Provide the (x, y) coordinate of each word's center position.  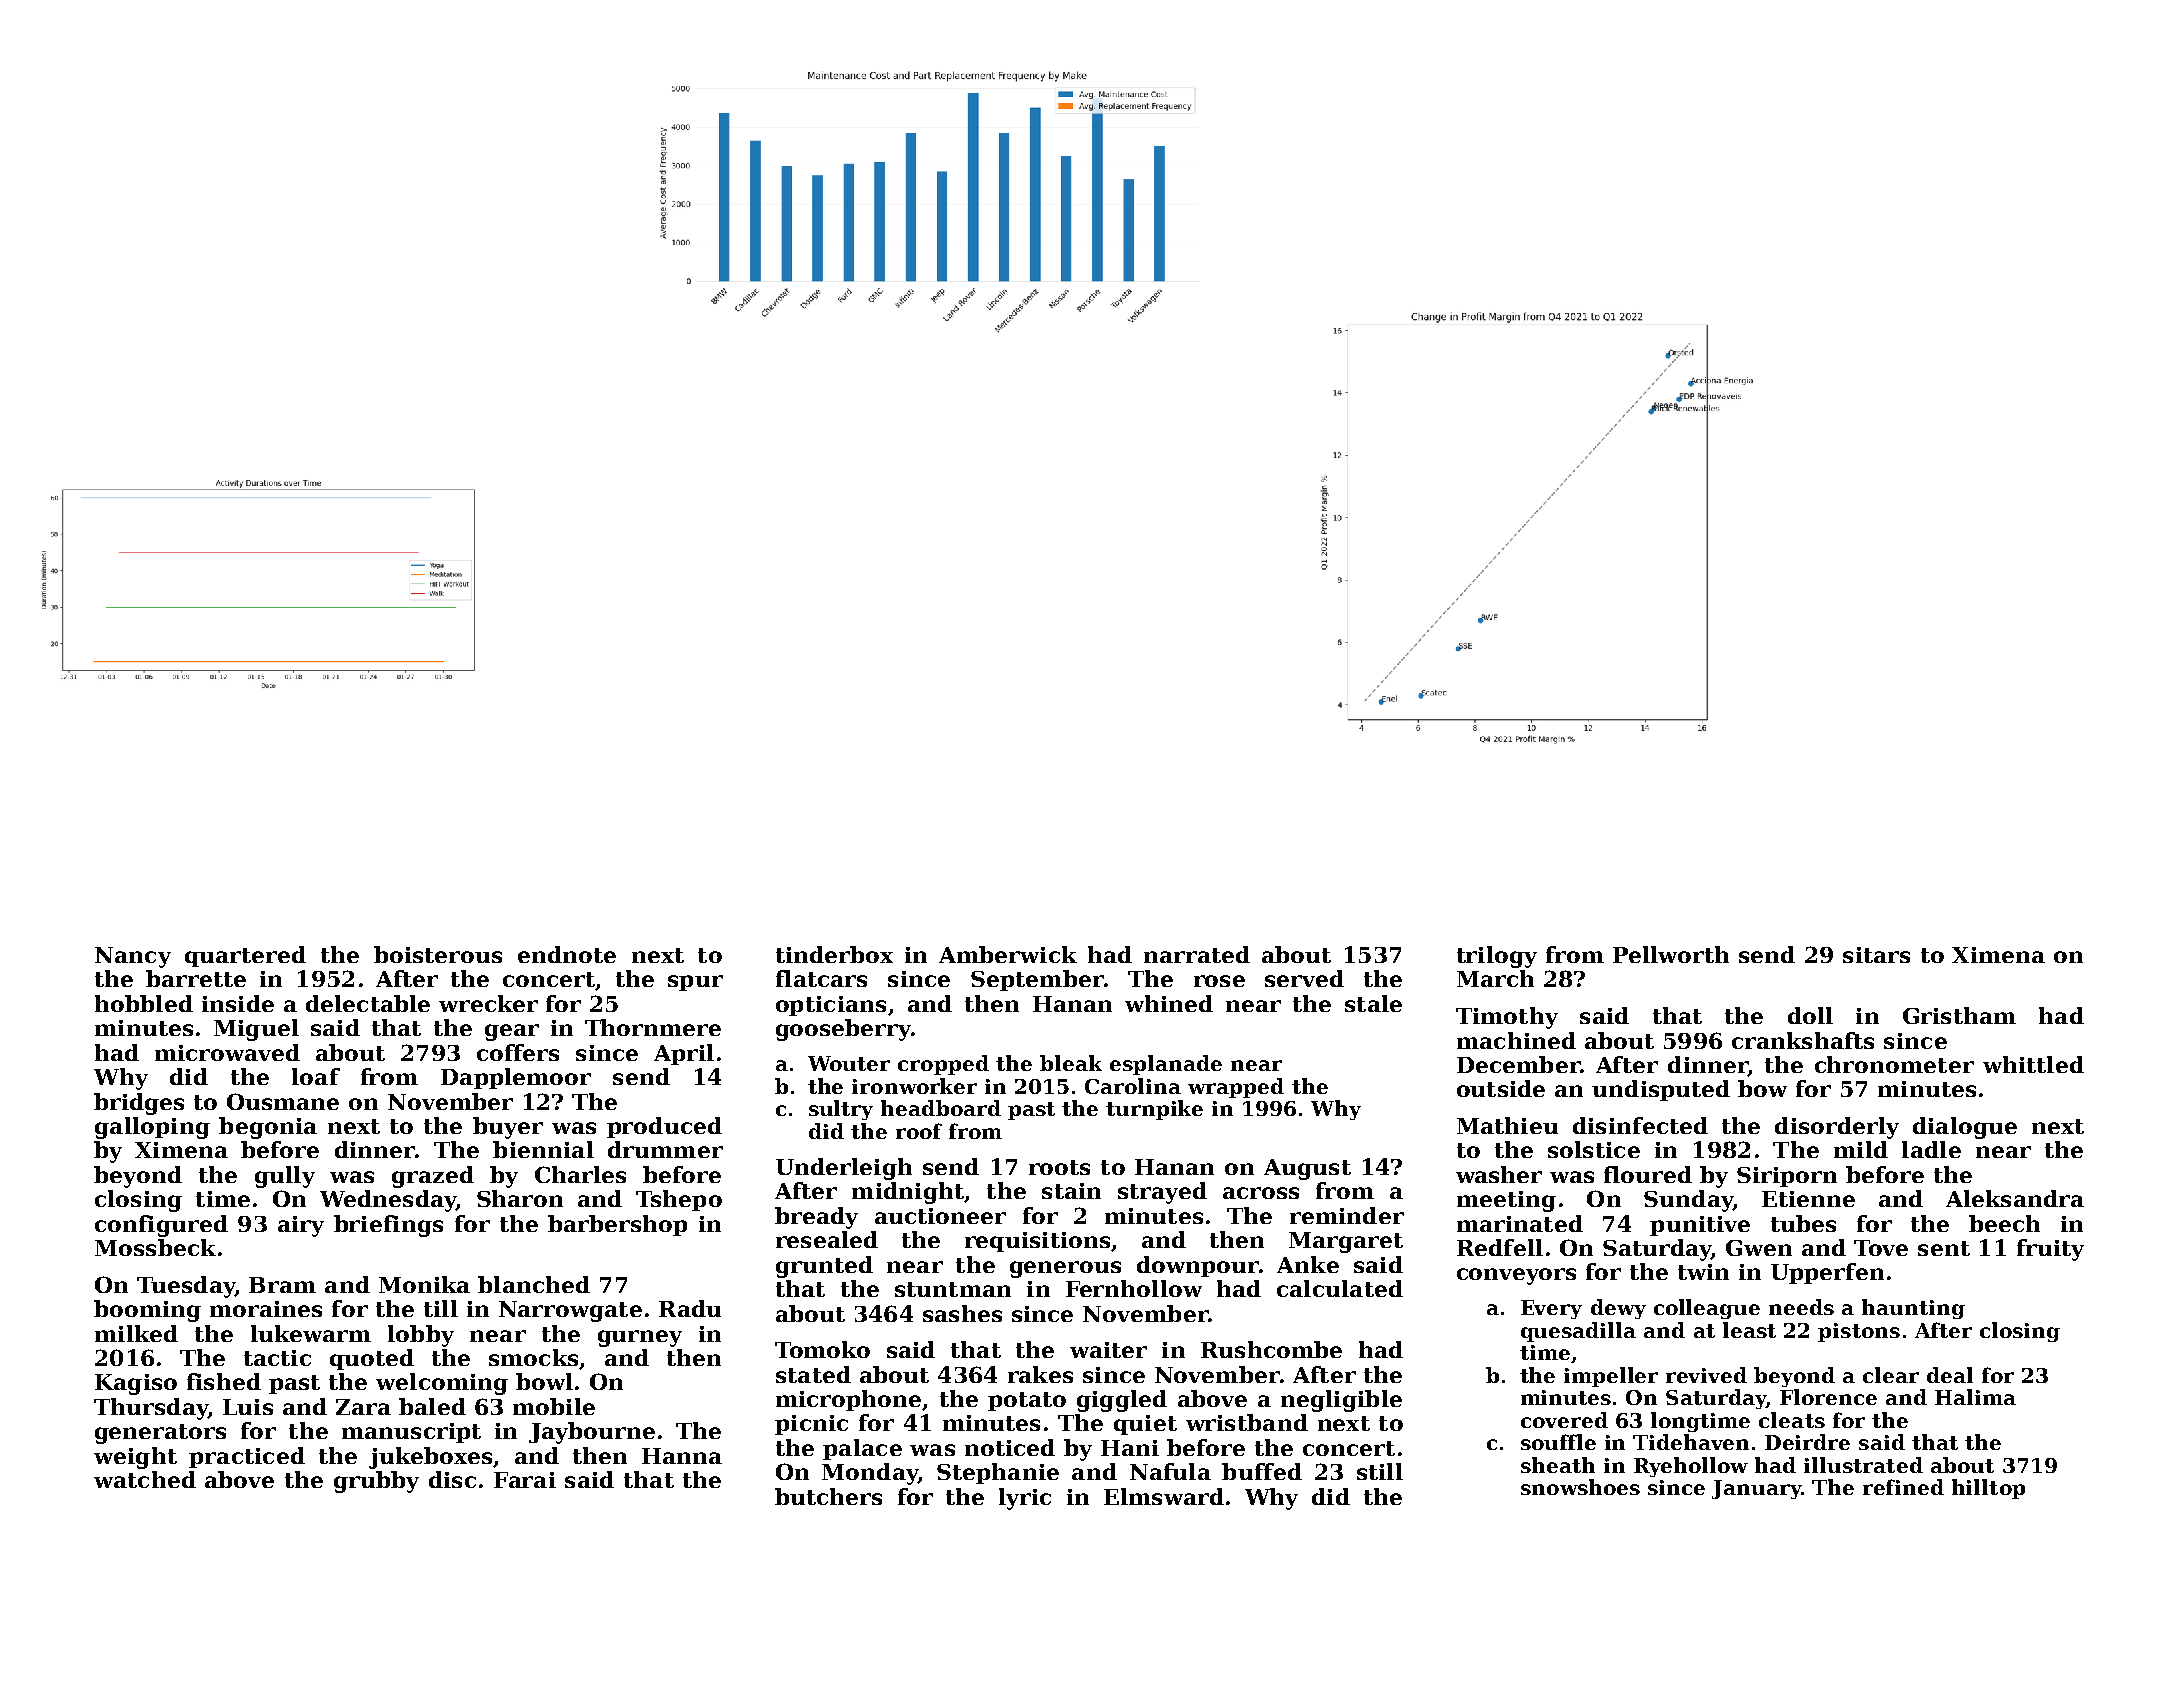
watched (145, 1479)
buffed (1262, 1471)
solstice (1594, 1149)
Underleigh (844, 1169)
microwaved (227, 1052)
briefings (388, 1226)
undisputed (1661, 1090)
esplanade (1166, 1065)
